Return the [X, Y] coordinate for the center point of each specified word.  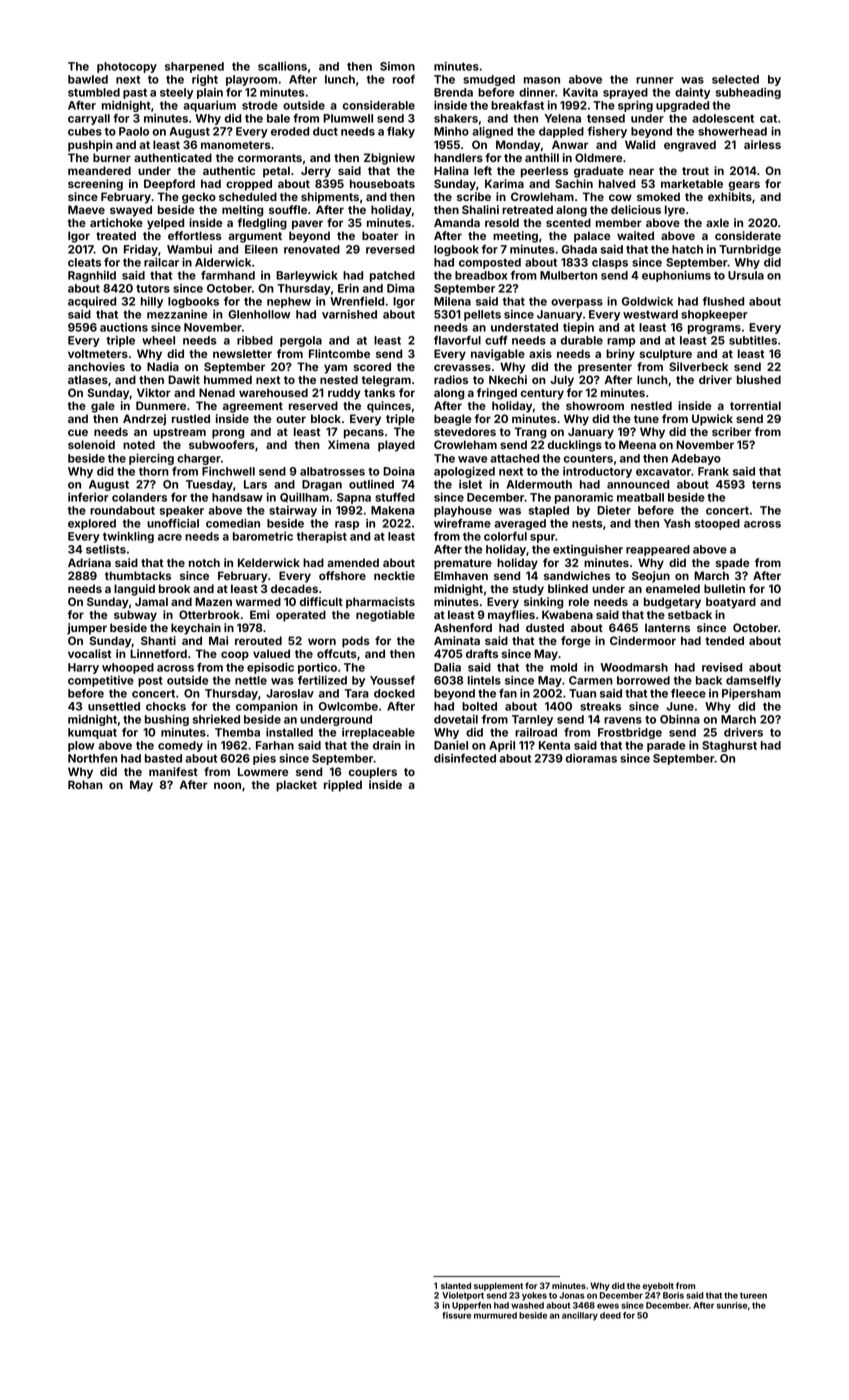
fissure [456, 1315]
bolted [479, 706]
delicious [636, 209]
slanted [456, 1285]
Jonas [572, 1295]
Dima [401, 288]
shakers [456, 118]
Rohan [85, 784]
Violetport [463, 1296]
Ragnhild [92, 276]
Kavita [580, 92]
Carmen [591, 680]
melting [242, 211]
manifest [173, 771]
